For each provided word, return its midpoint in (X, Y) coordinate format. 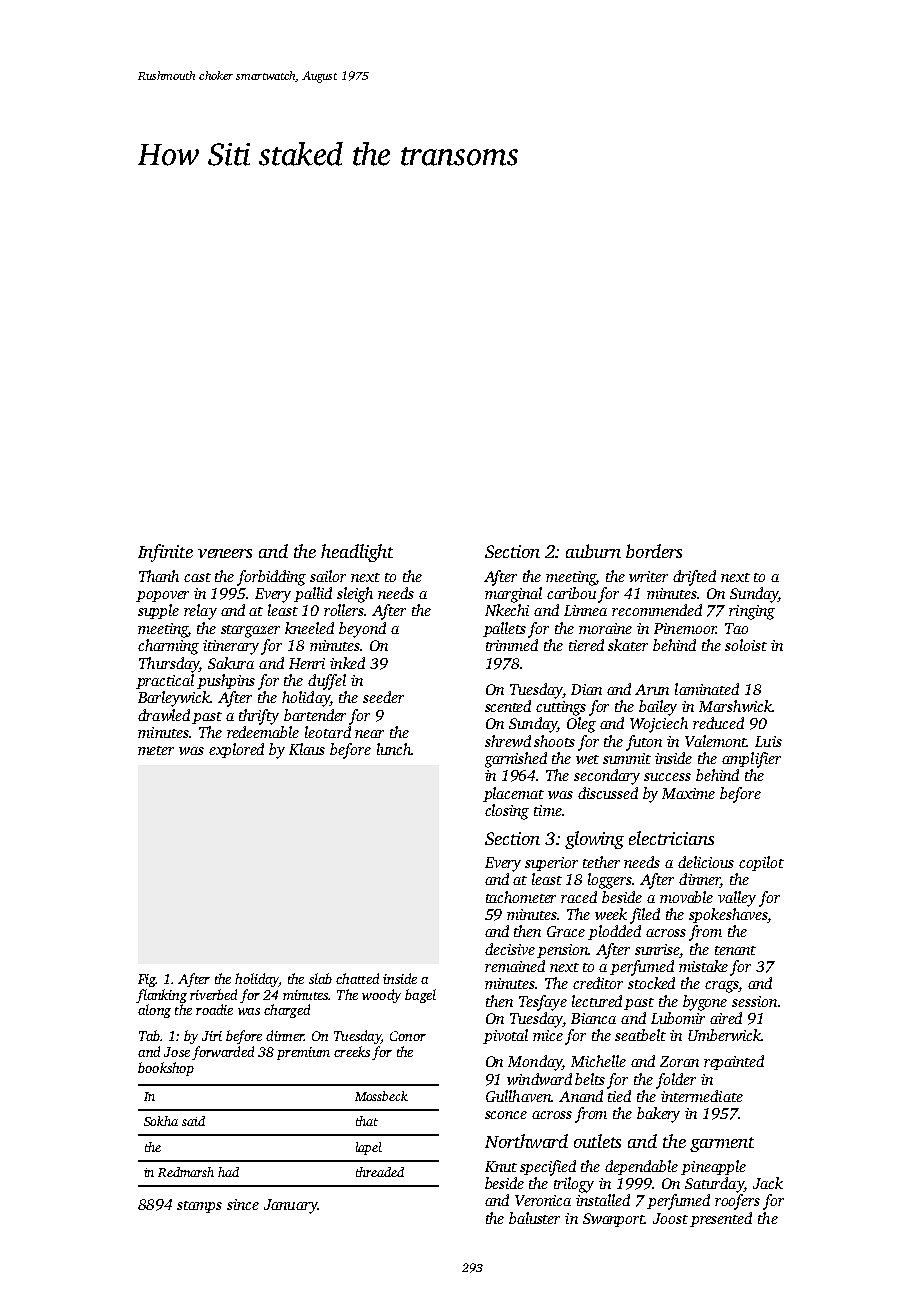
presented (721, 1219)
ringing (752, 612)
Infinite (165, 553)
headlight (357, 553)
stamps (199, 1207)
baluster (534, 1218)
